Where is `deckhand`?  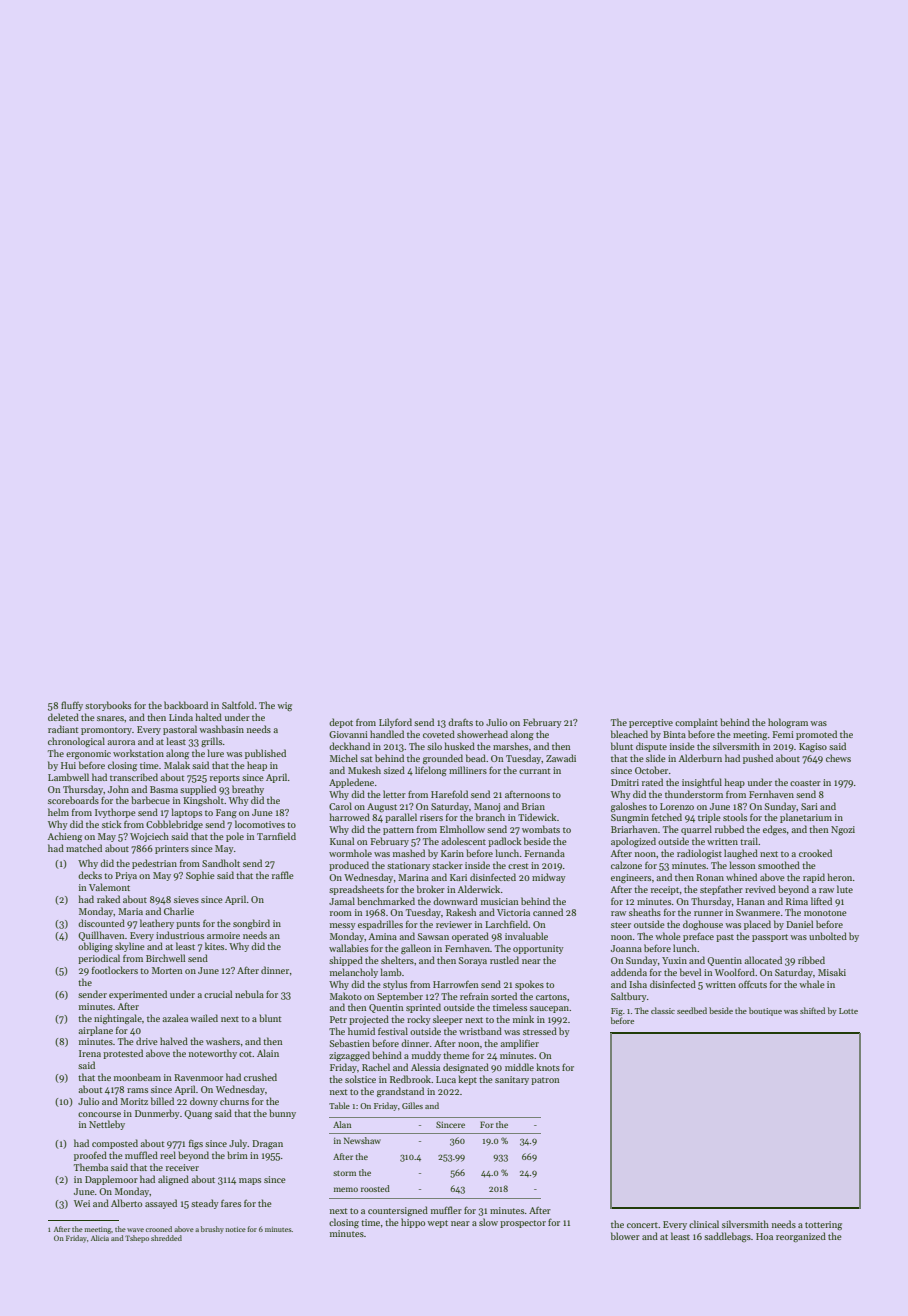 deckhand is located at coordinates (349, 746).
